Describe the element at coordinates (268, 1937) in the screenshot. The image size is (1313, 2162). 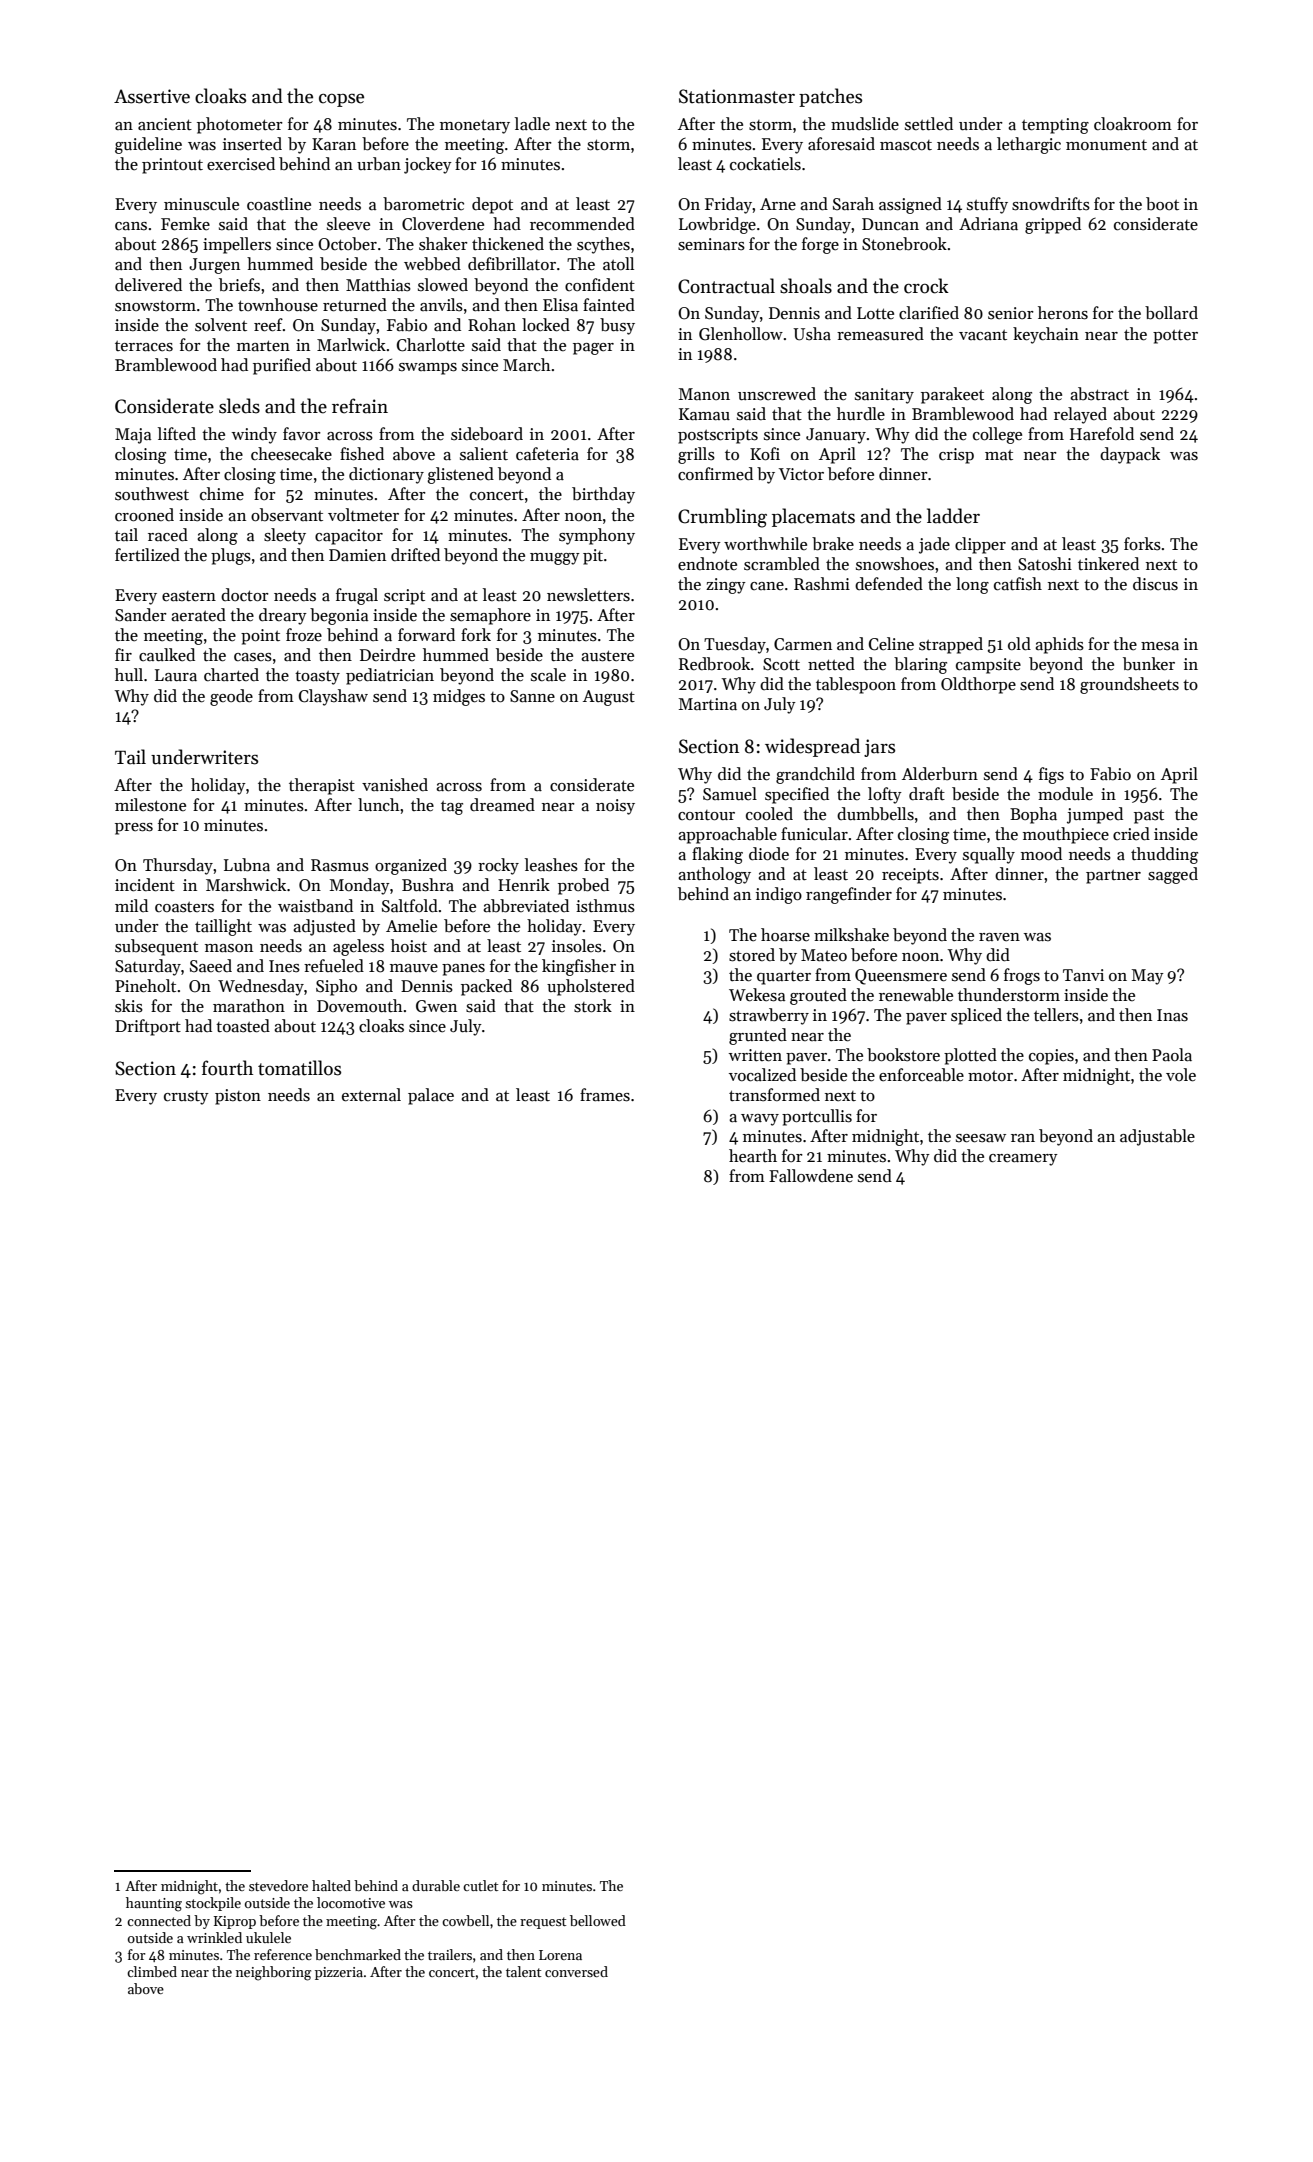
I see `ukulele` at that location.
